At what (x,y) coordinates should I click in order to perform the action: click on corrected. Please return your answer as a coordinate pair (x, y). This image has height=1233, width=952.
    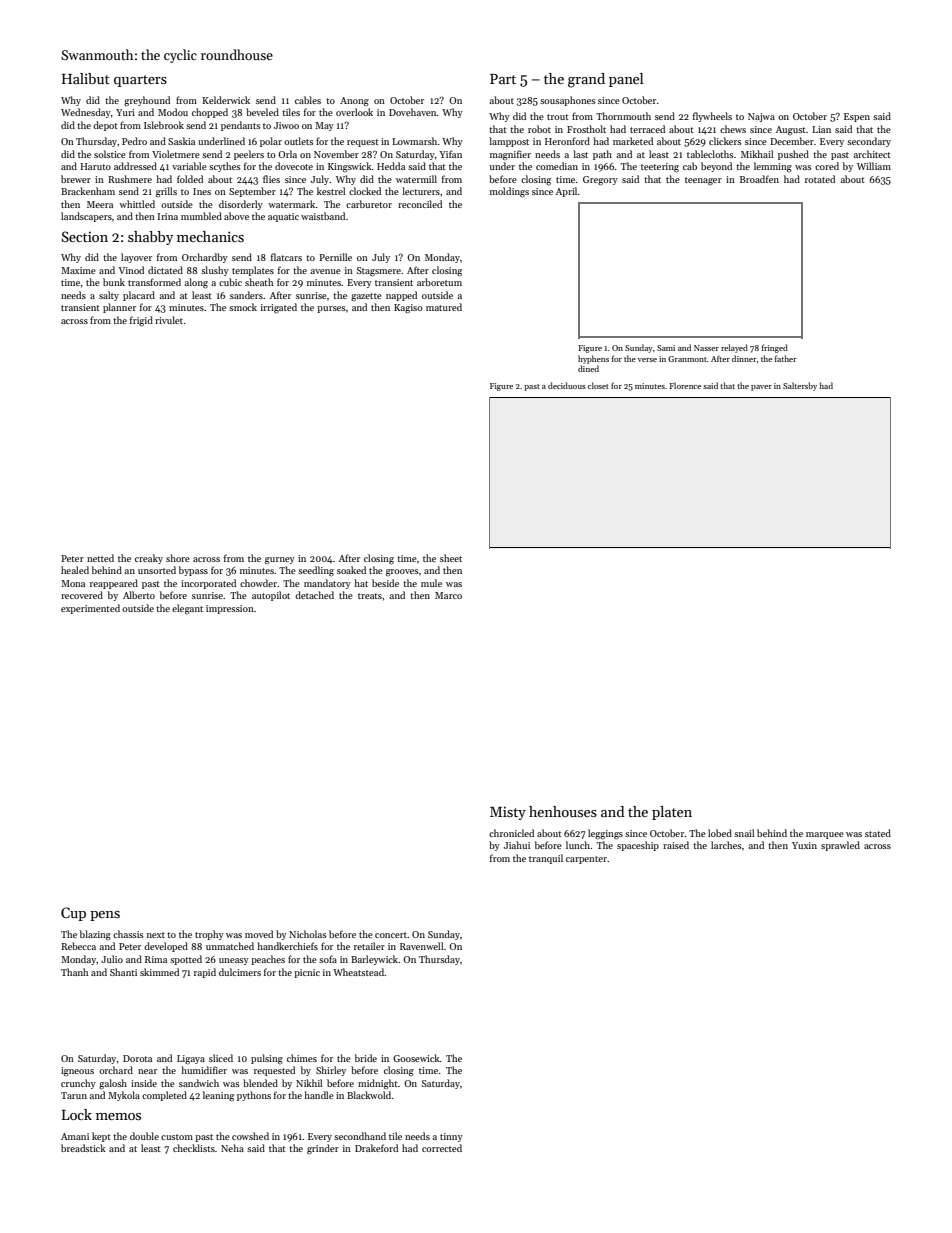
    Looking at the image, I should click on (442, 1148).
